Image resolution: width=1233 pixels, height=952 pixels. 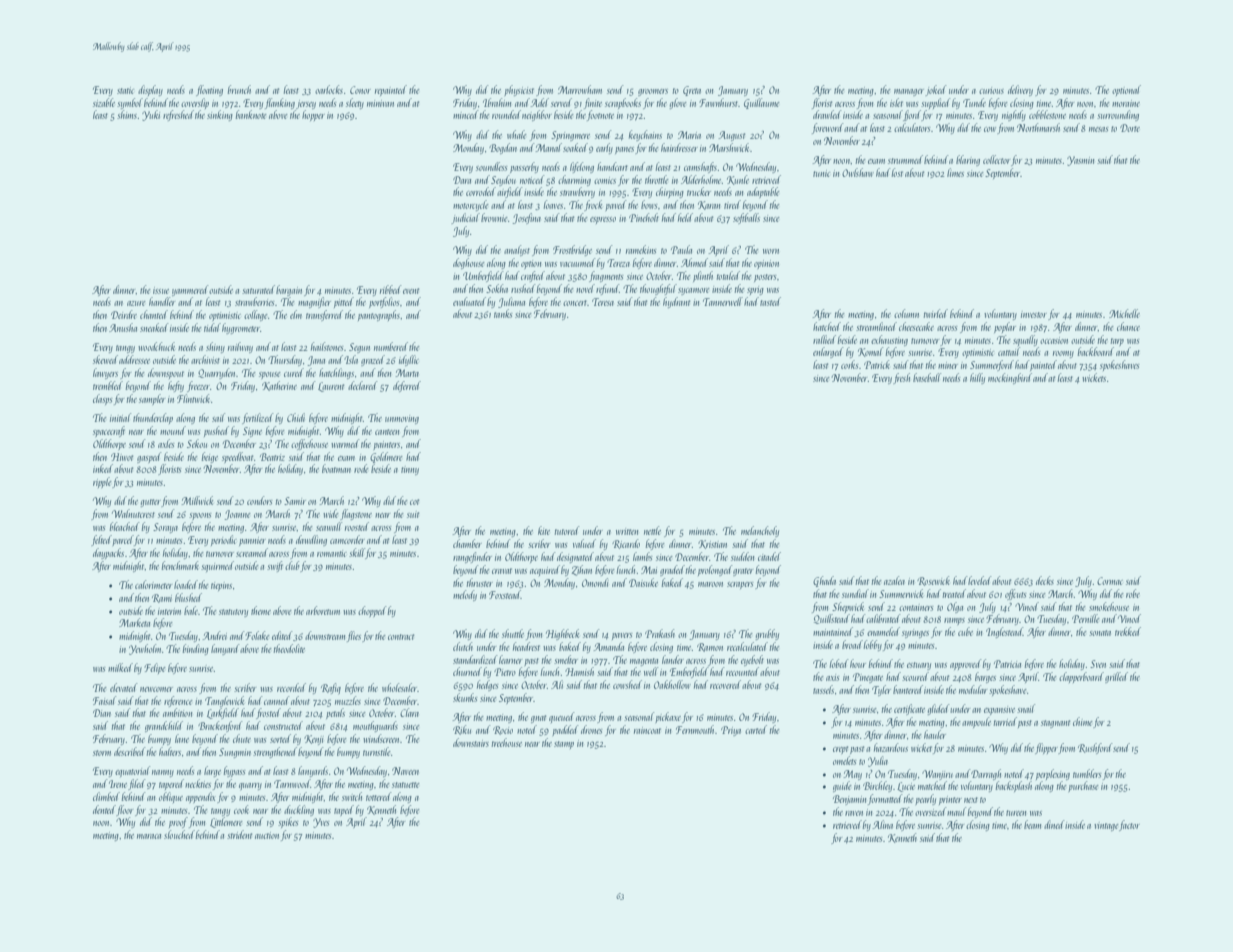 I want to click on ribbed, so click(x=391, y=289).
